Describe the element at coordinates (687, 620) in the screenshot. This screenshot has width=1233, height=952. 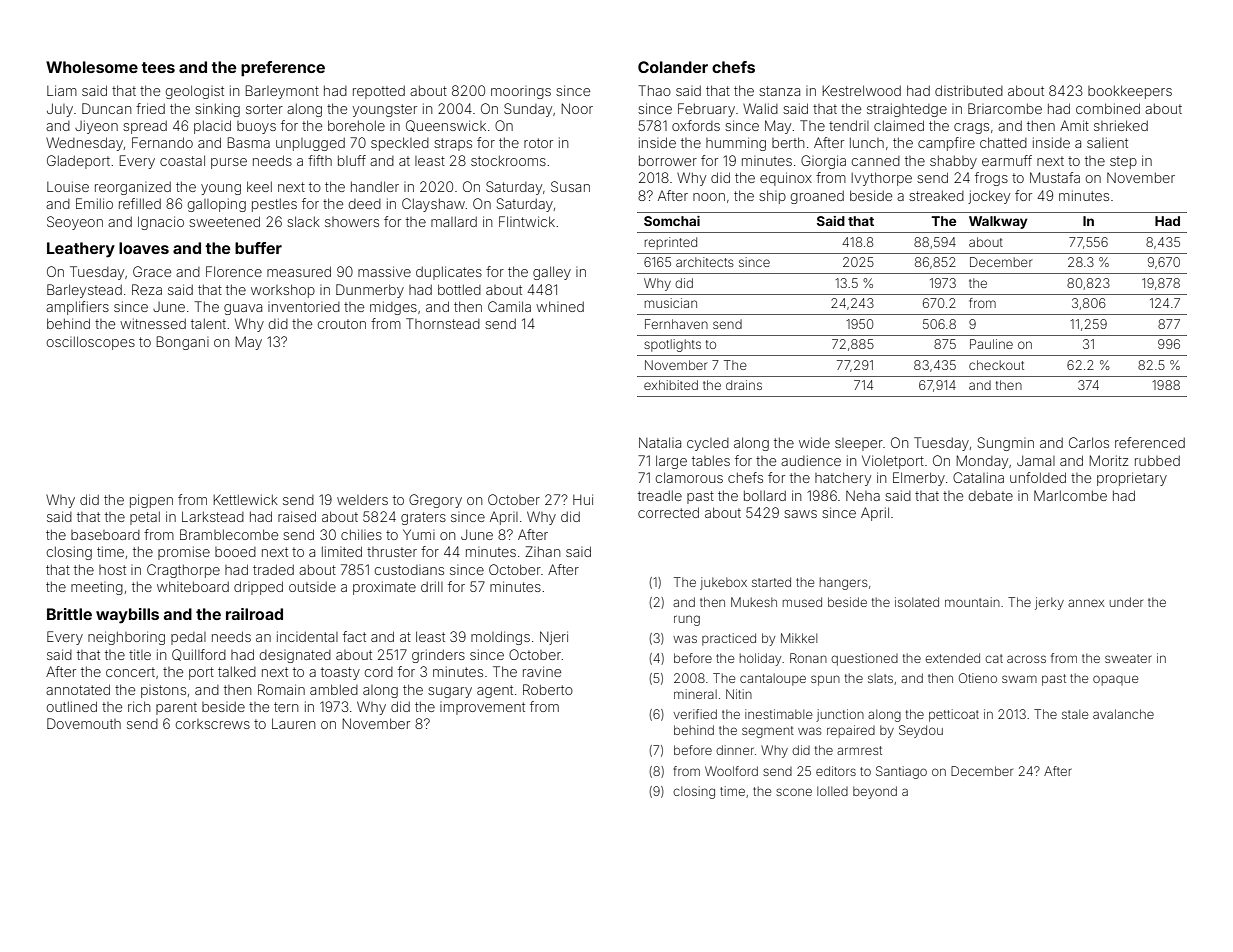
I see `rung` at that location.
